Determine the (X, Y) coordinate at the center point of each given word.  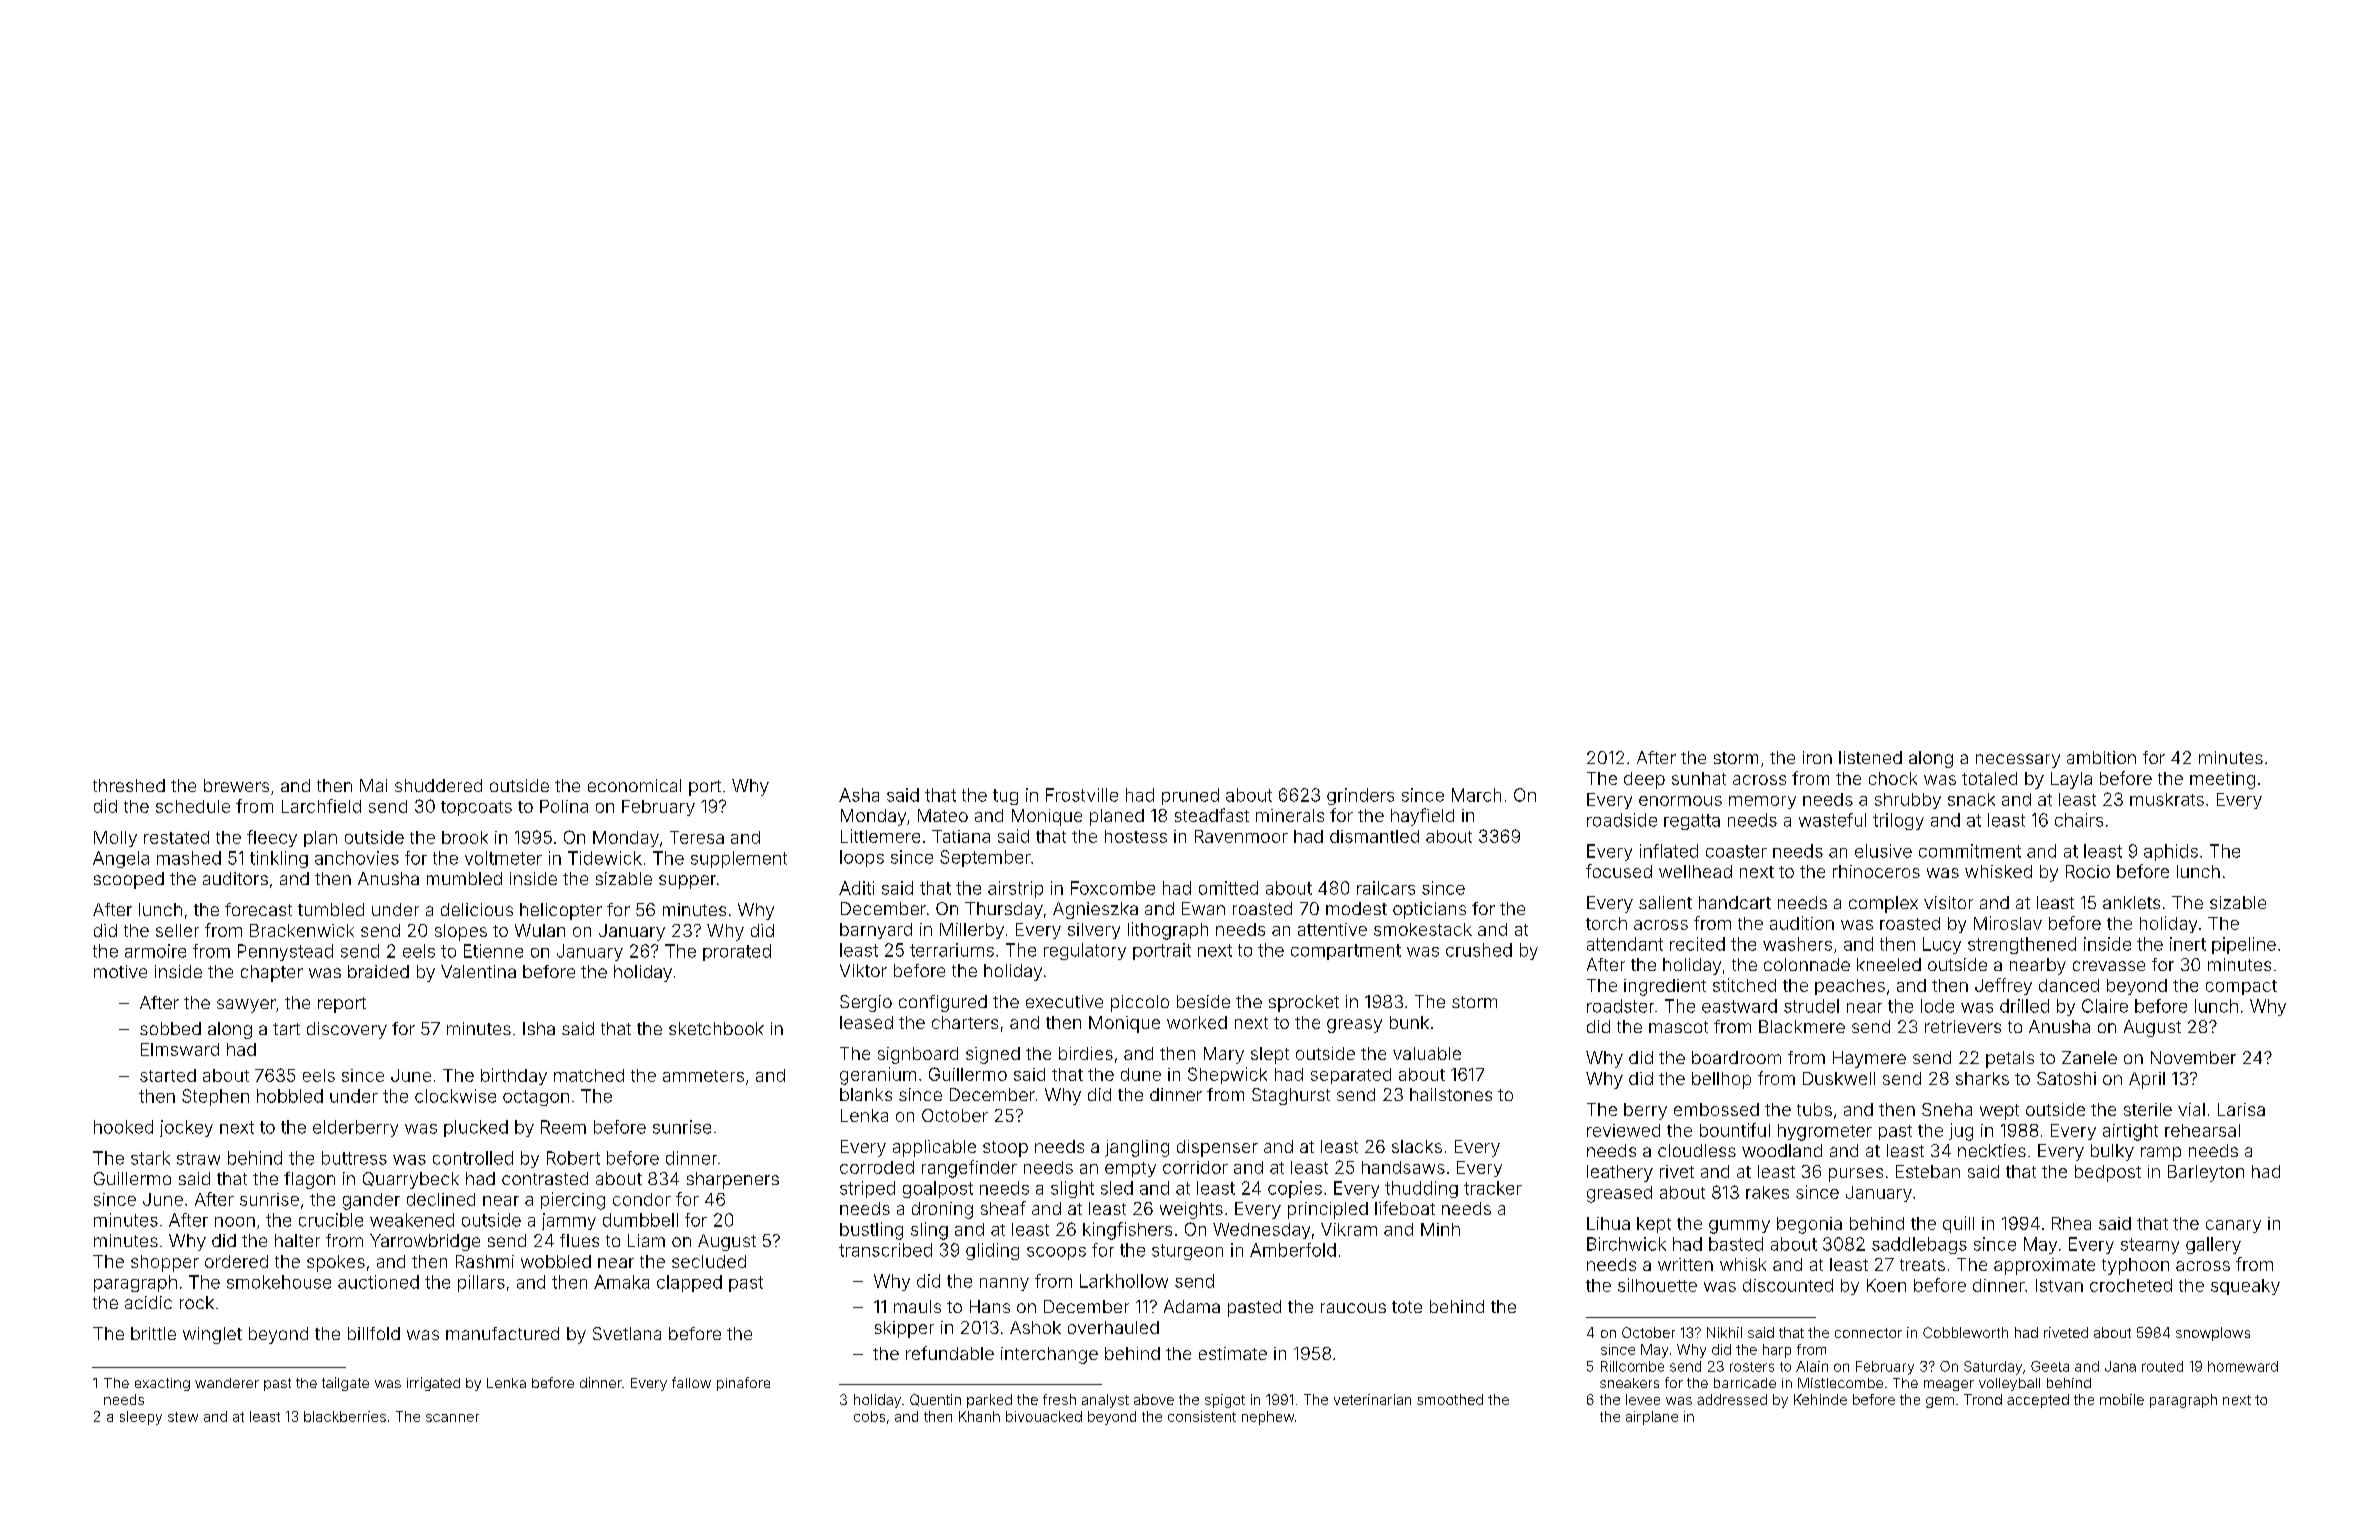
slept (1270, 1055)
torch (1606, 923)
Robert (573, 1158)
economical (634, 785)
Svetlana (627, 1333)
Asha (859, 795)
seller (177, 930)
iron (1817, 757)
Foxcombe (1113, 888)
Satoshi (2066, 1078)
